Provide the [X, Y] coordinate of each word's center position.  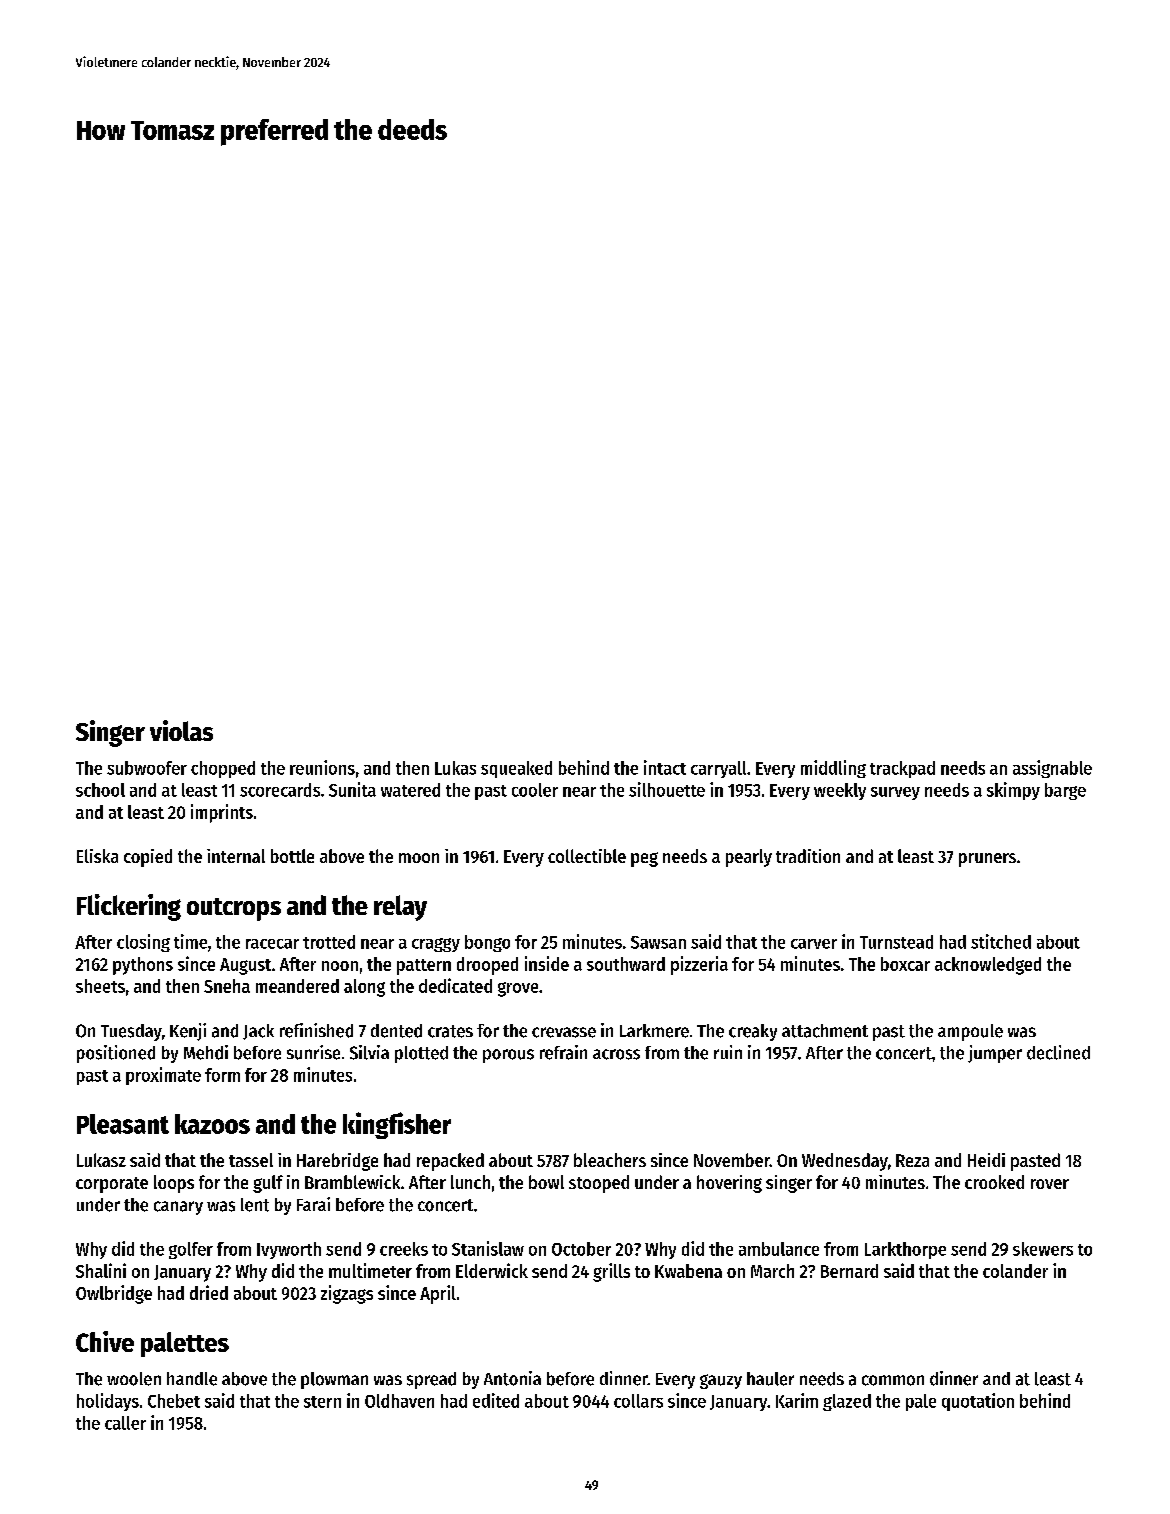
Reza [912, 1160]
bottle [292, 856]
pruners [987, 860]
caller [125, 1423]
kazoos [212, 1124]
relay [400, 908]
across [616, 1054]
